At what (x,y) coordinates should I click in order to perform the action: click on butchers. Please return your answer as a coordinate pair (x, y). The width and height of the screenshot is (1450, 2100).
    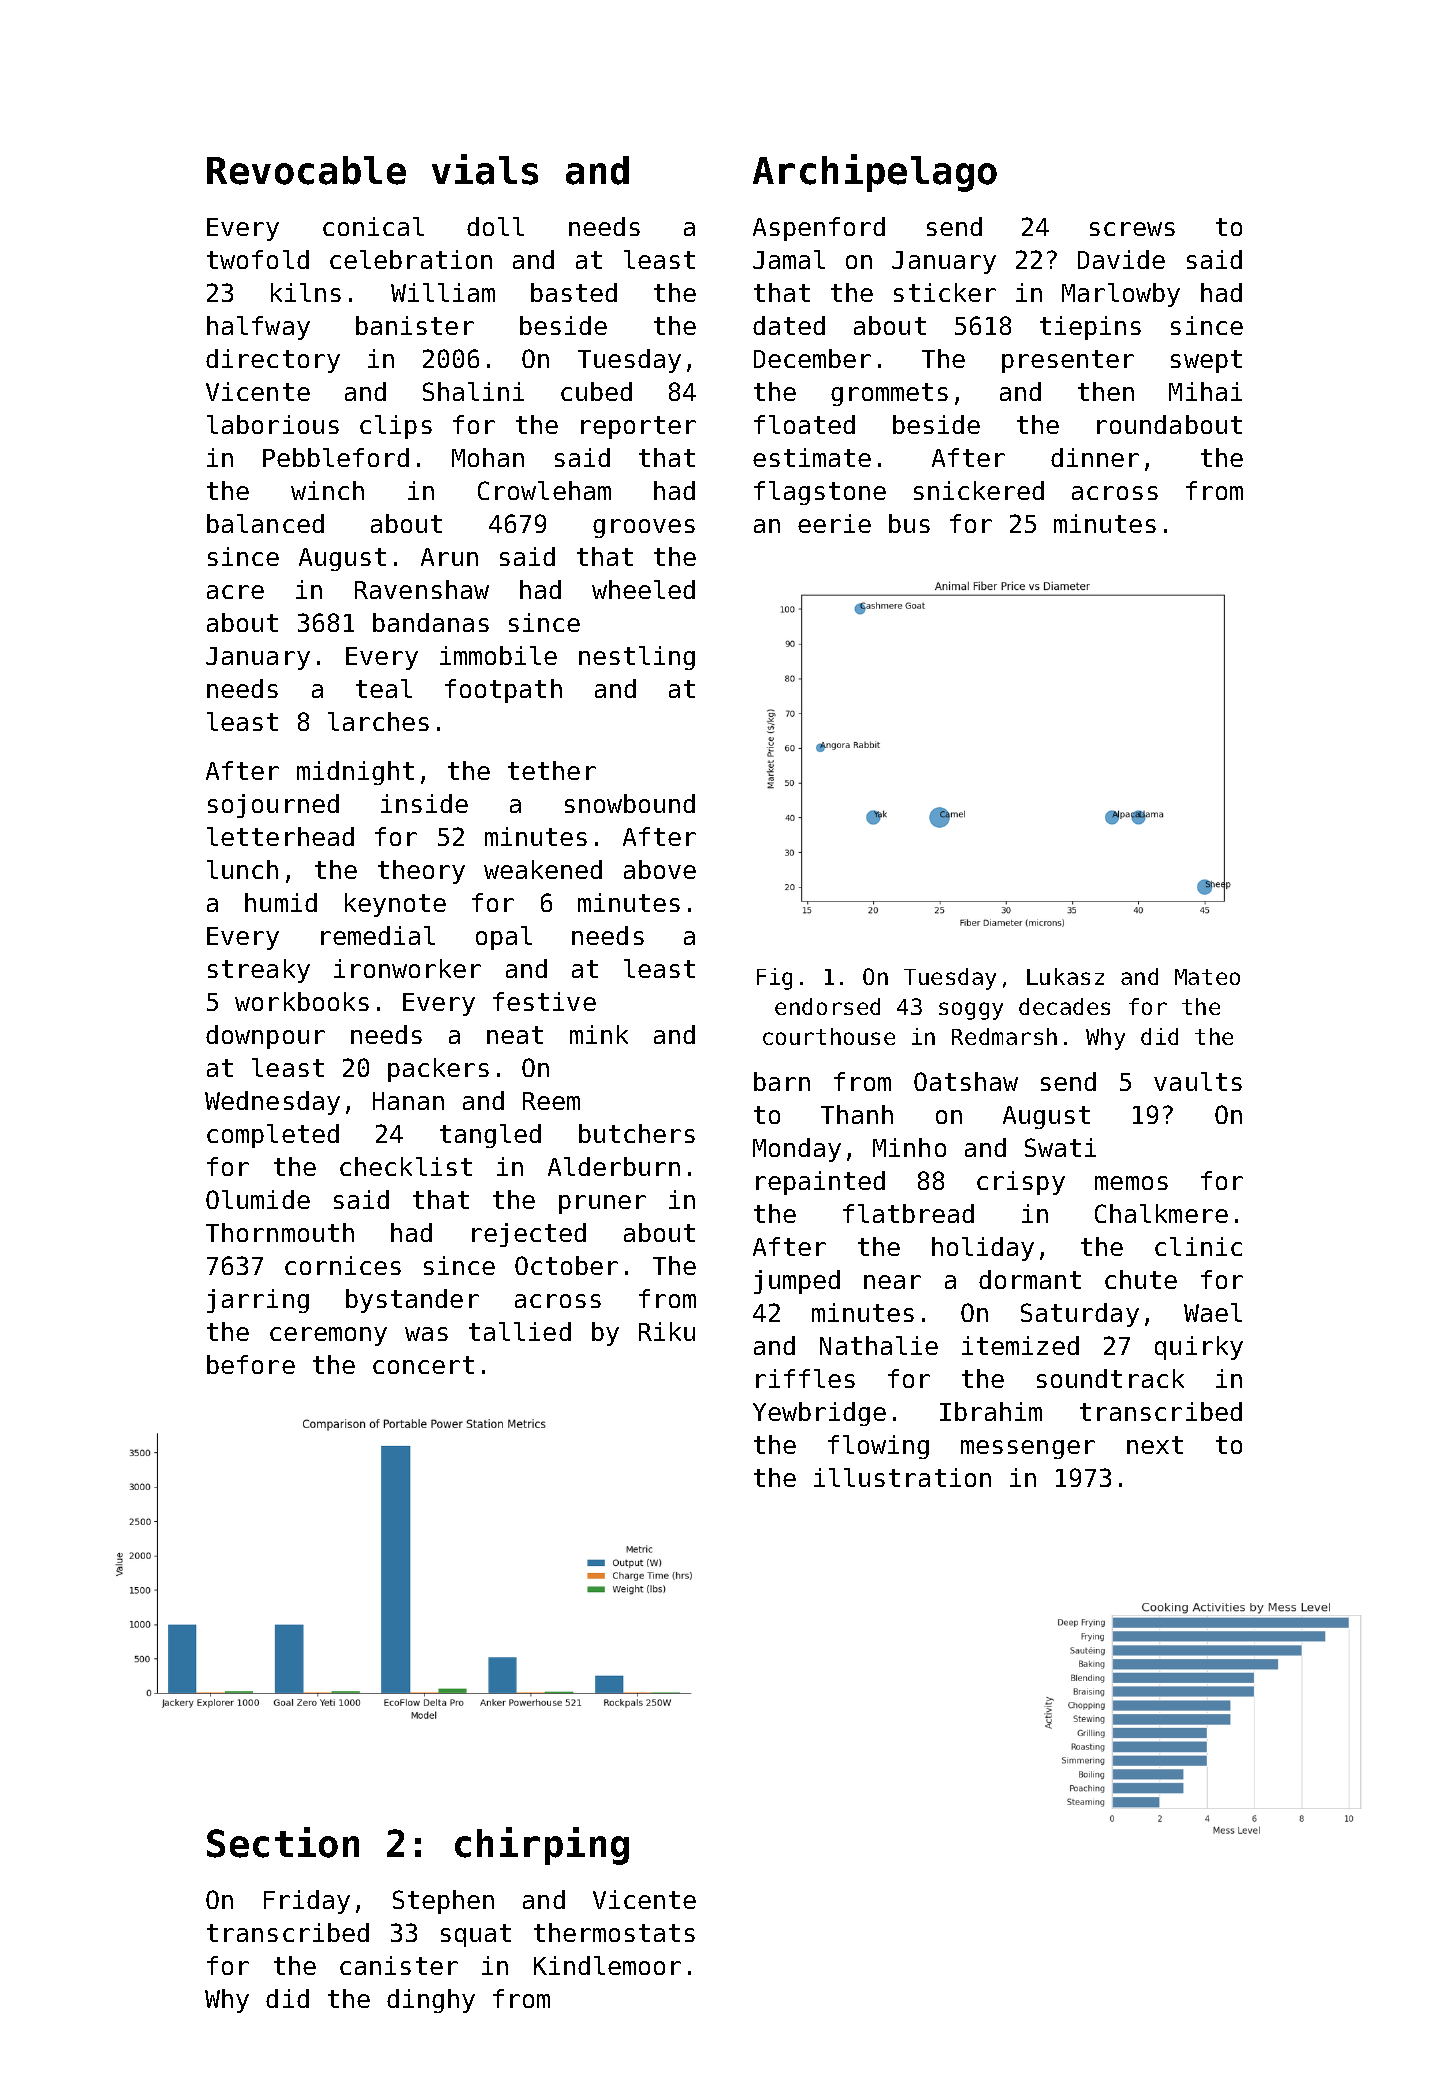
    Looking at the image, I should click on (637, 1133).
